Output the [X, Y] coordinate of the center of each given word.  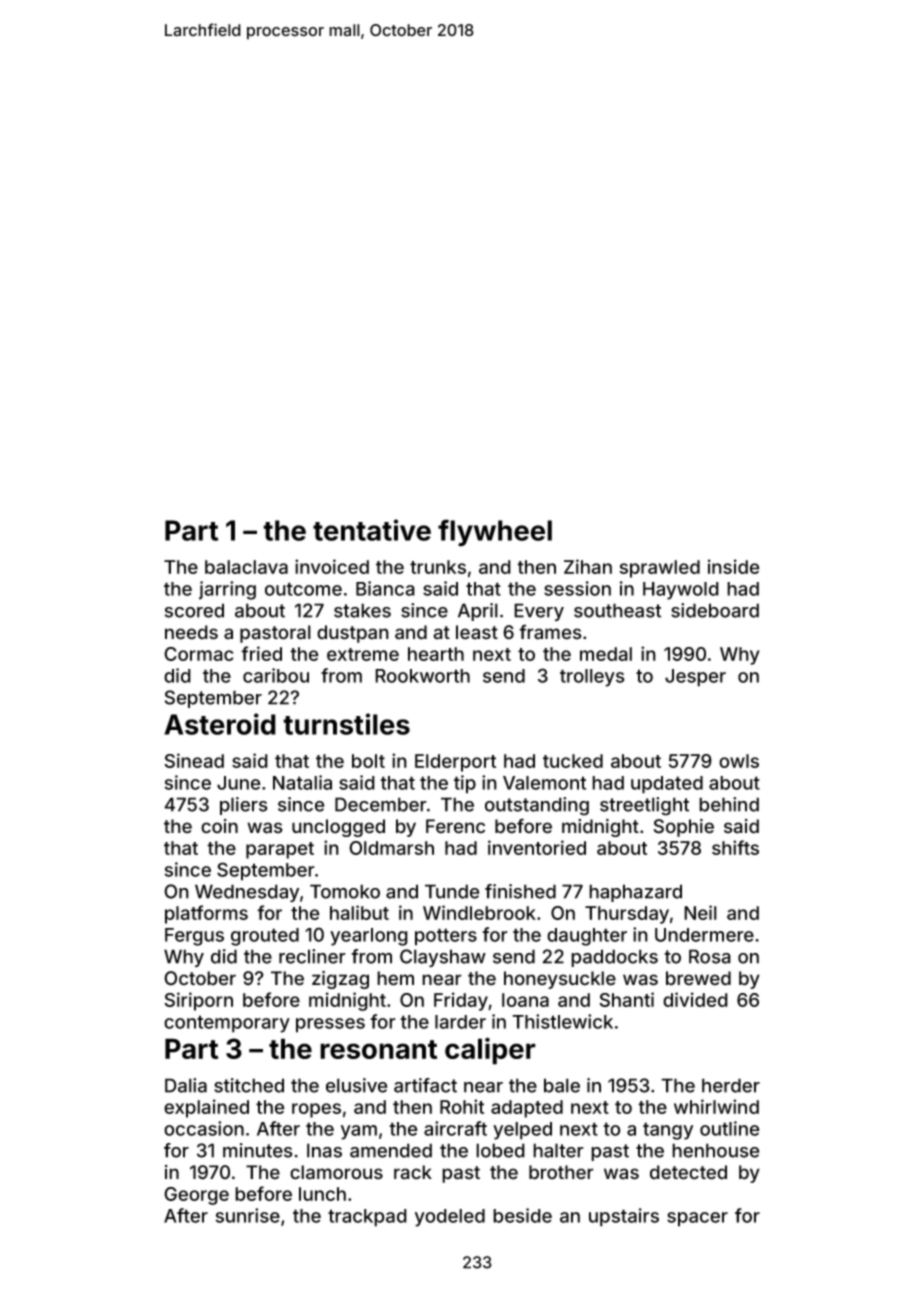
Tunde [452, 891]
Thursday [627, 915]
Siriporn [198, 1001]
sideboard [715, 610]
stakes [362, 610]
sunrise [248, 1215]
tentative [372, 530]
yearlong [369, 937]
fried [261, 653]
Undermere [704, 935]
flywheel [495, 533]
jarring [227, 590]
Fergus [194, 937]
